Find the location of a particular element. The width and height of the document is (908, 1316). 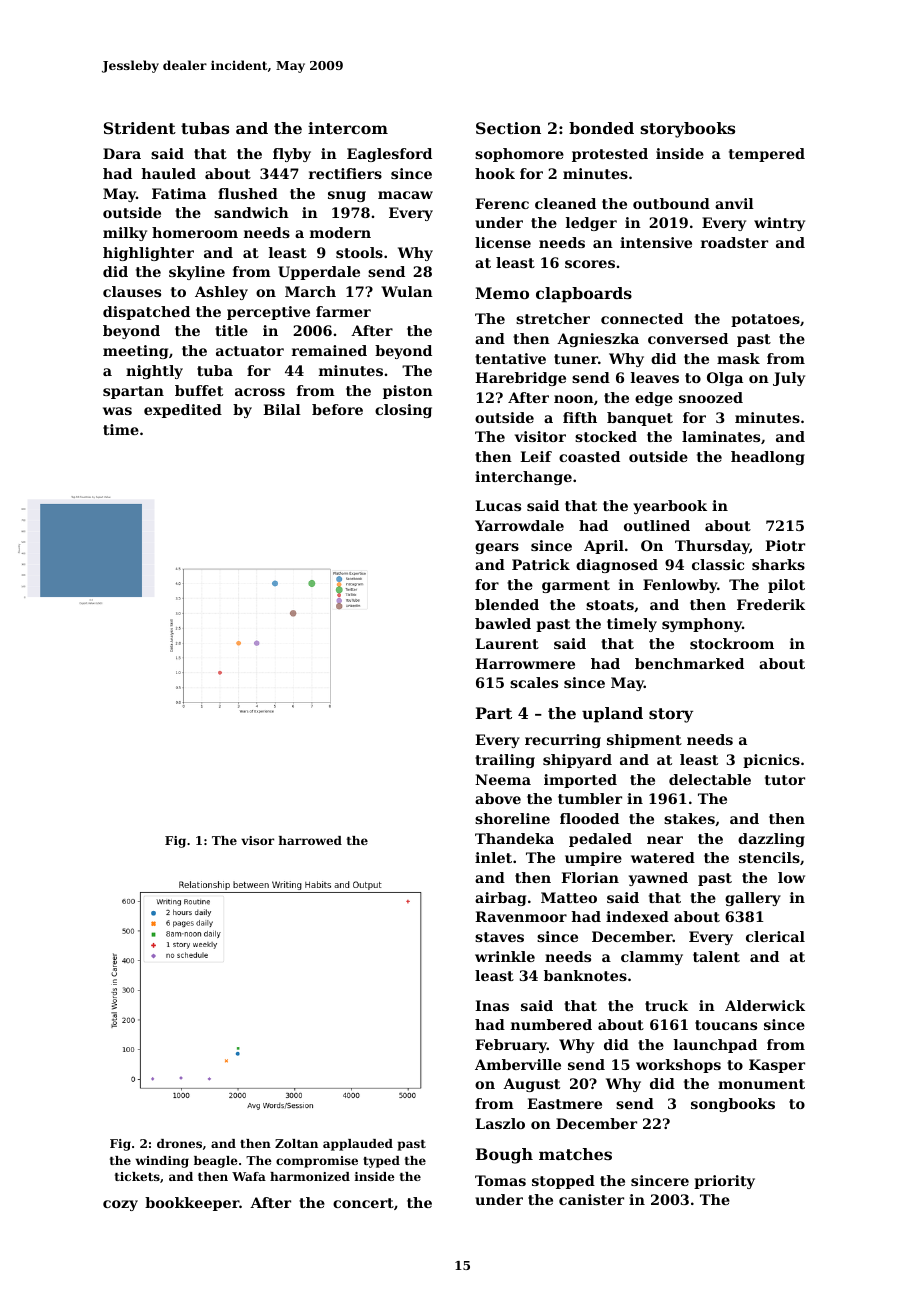

truck is located at coordinates (666, 1005).
